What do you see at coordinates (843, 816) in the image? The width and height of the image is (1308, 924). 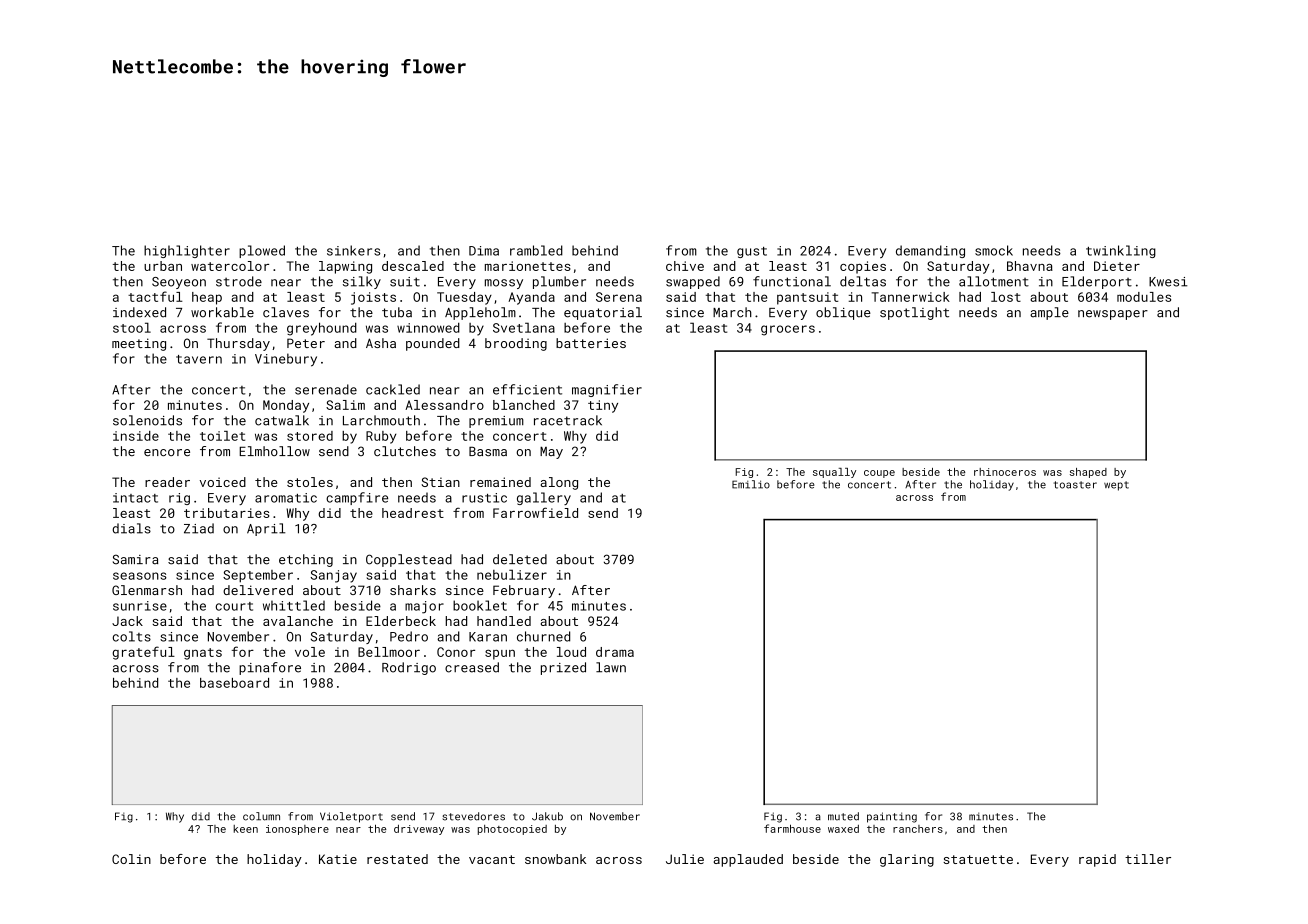 I see `muted` at bounding box center [843, 816].
